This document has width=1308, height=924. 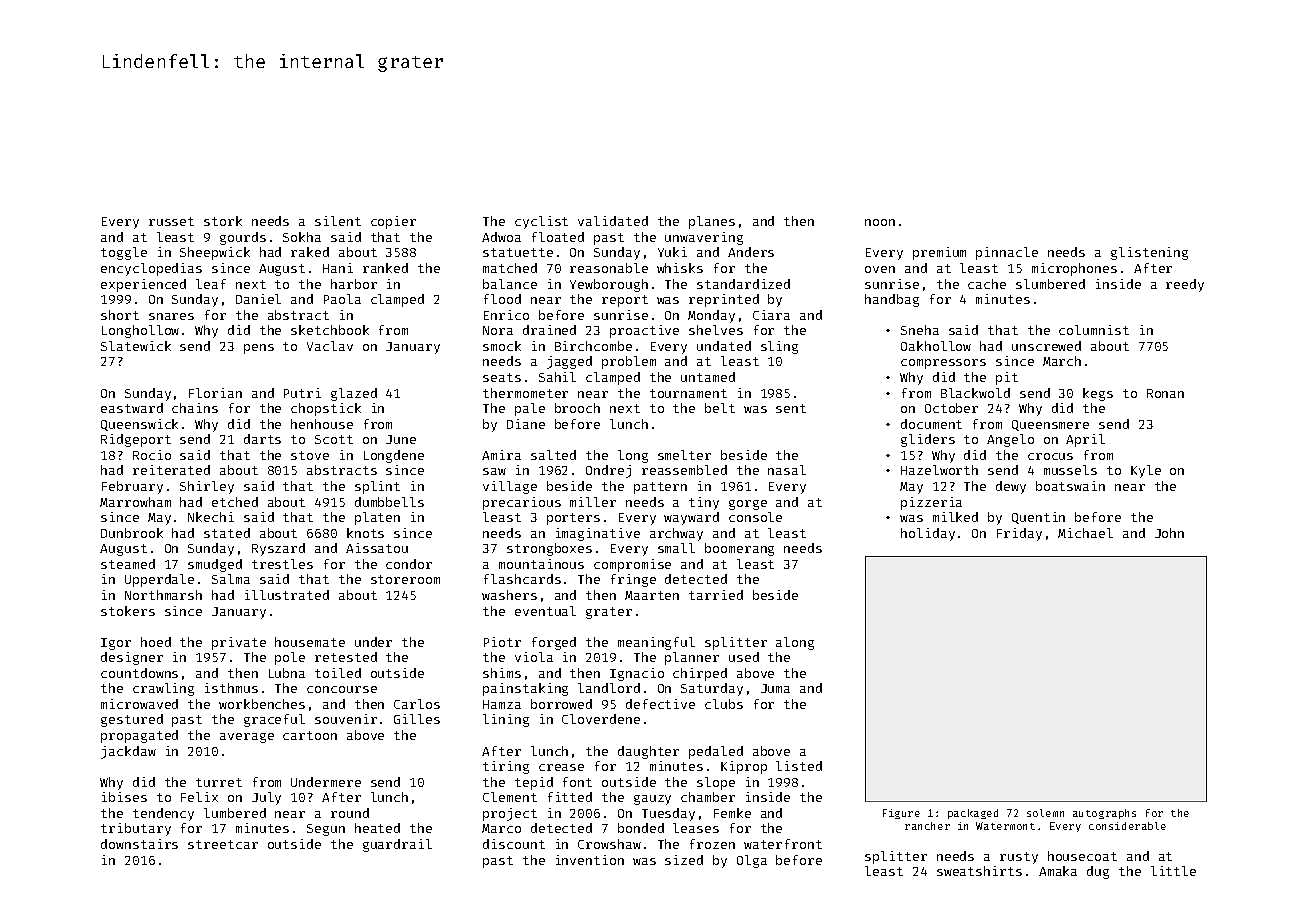 I want to click on validated, so click(x=613, y=221).
